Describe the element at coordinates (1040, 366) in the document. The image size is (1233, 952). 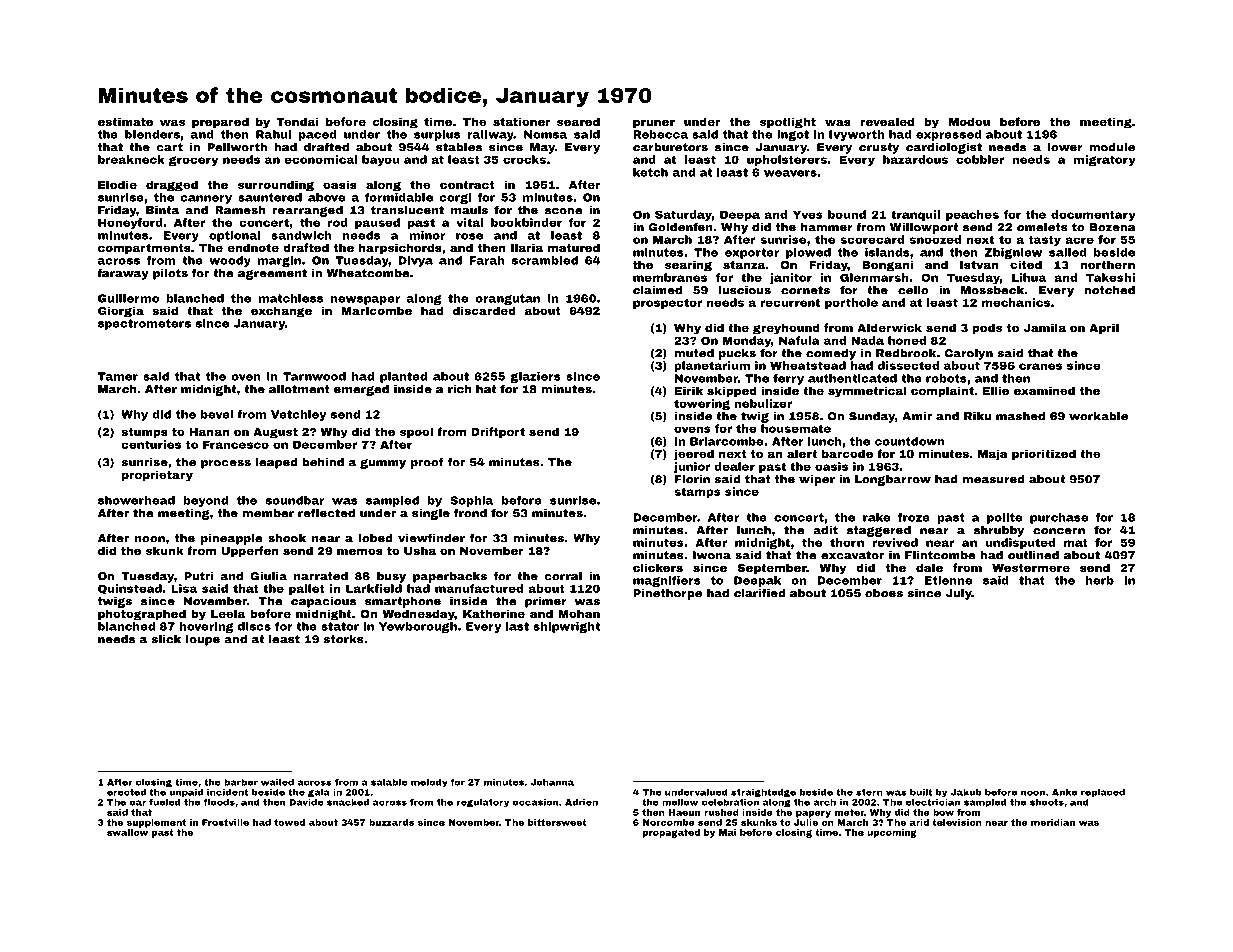
I see `cranes` at that location.
